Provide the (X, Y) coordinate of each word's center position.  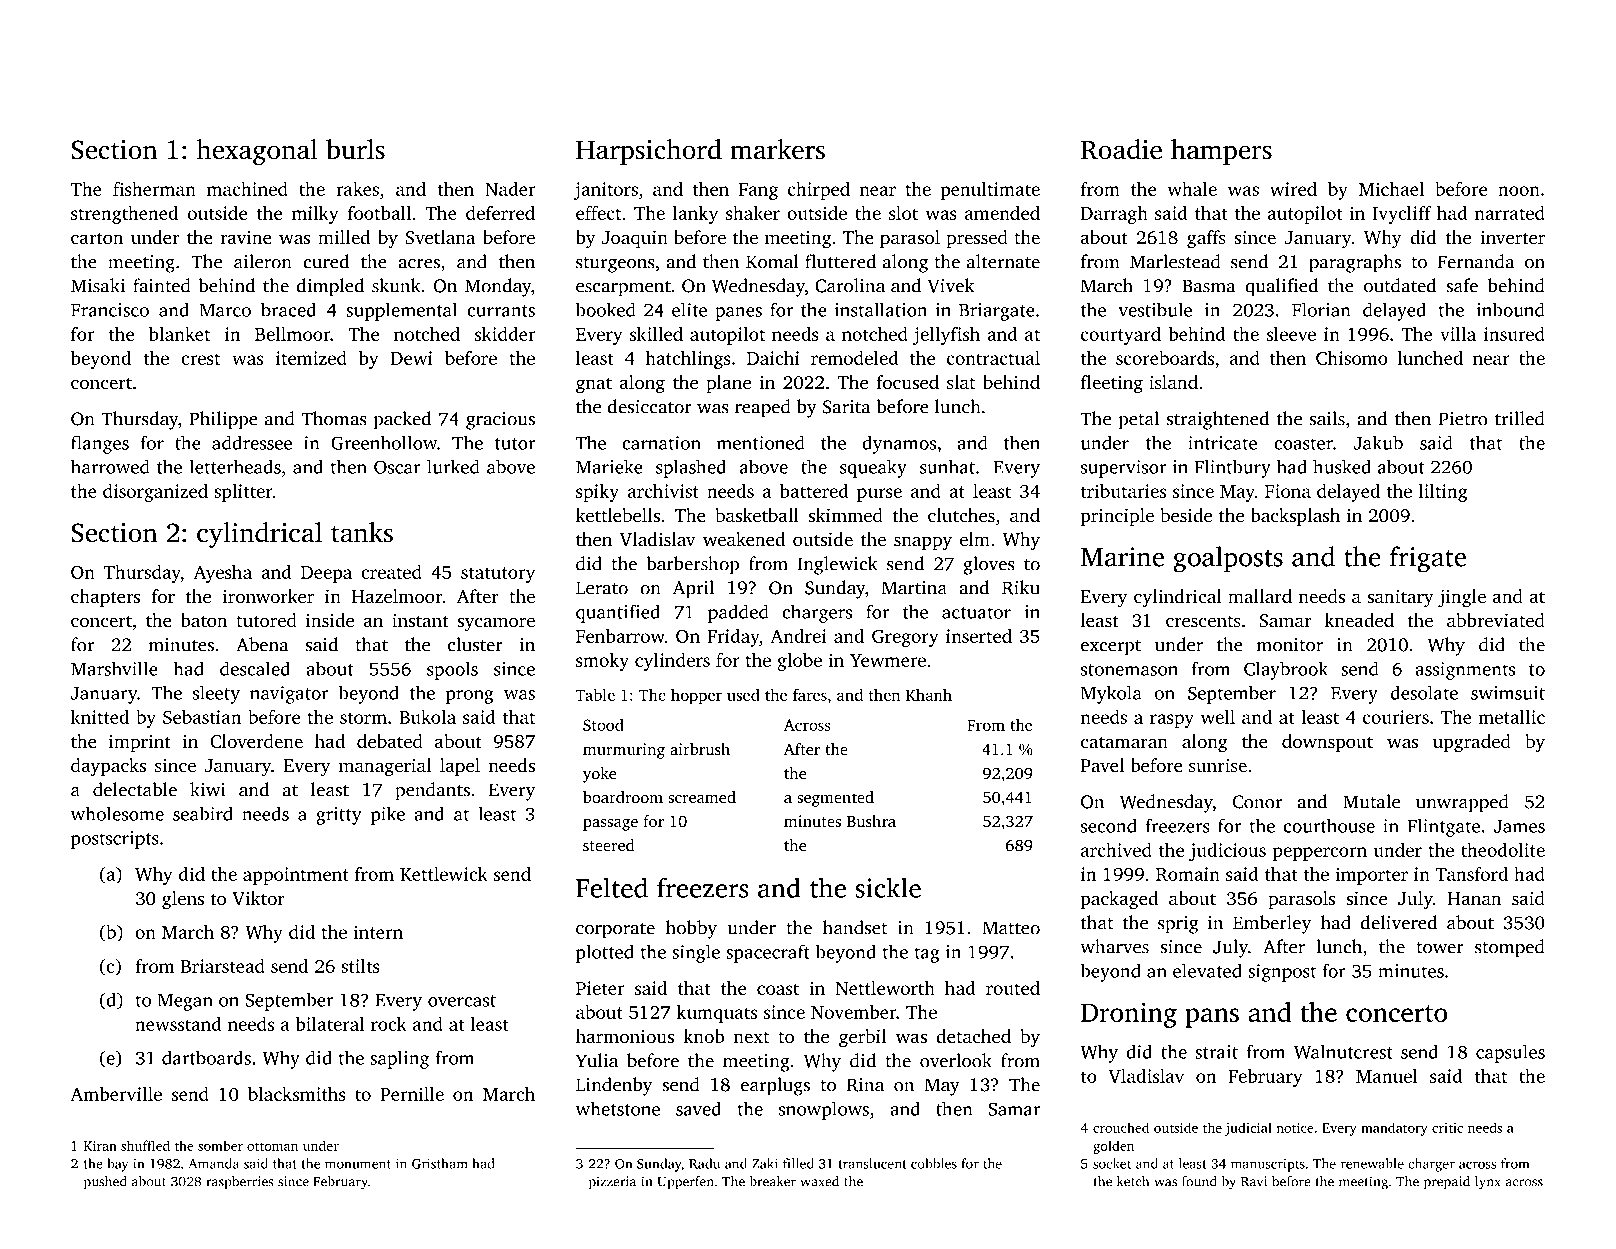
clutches (961, 515)
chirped (819, 191)
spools (452, 670)
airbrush (700, 749)
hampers (1221, 152)
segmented (835, 799)
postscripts (115, 840)
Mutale (1371, 801)
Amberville (116, 1094)
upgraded (1472, 743)
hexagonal (257, 152)
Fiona (1288, 491)
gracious (500, 421)
